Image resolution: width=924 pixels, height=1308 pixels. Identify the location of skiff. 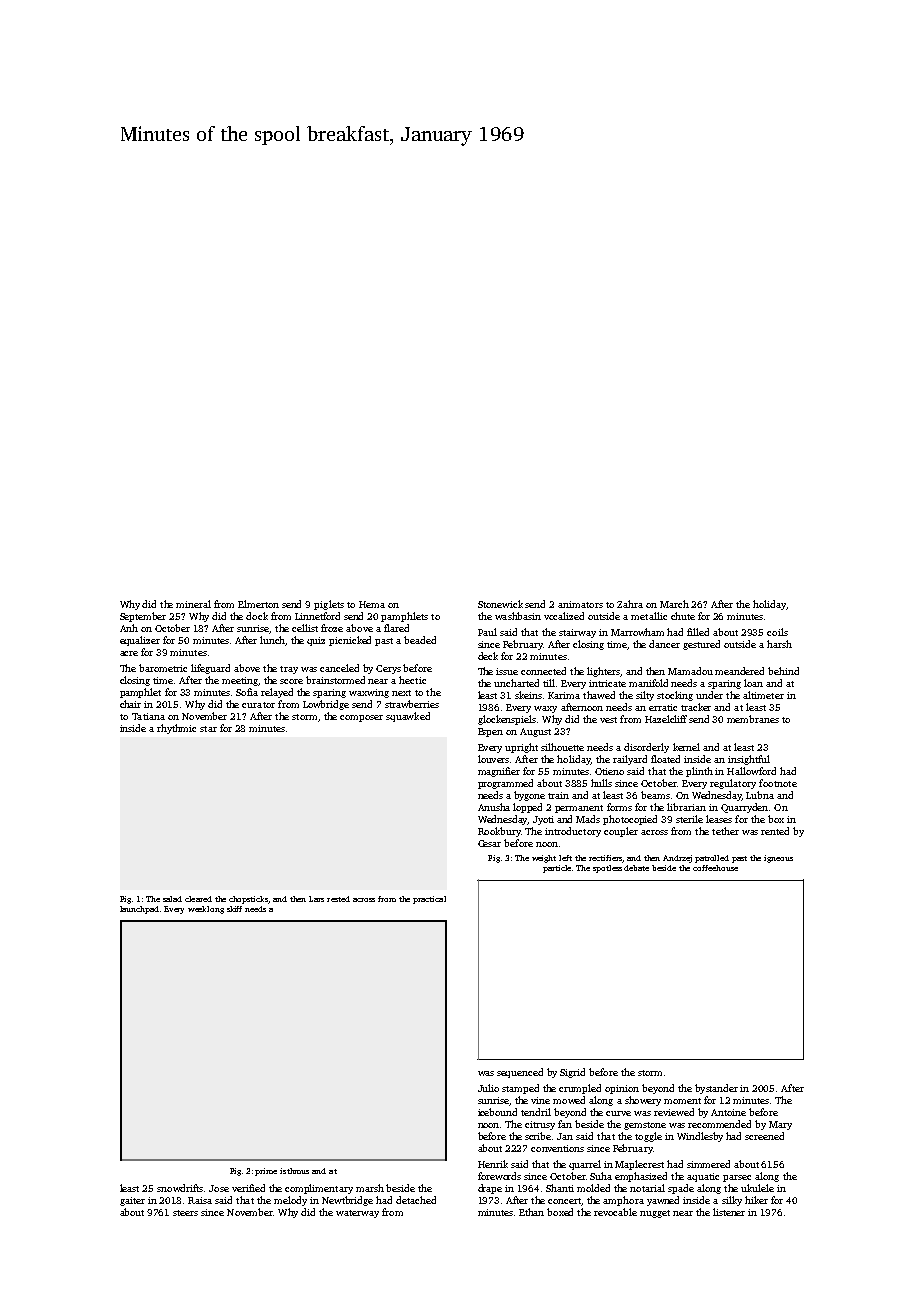
(234, 909).
